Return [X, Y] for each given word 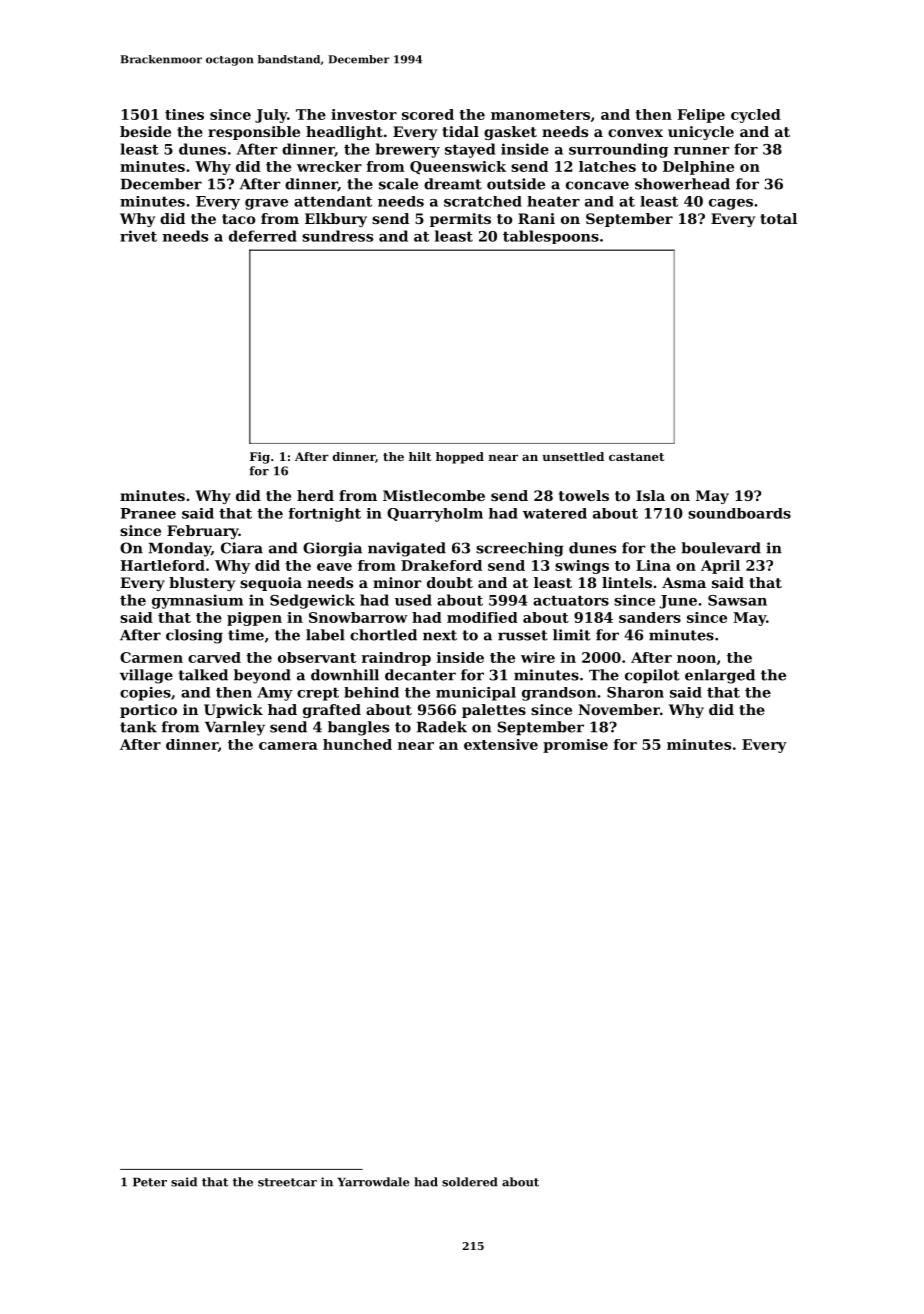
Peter [150, 1182]
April [720, 567]
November [619, 709]
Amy [275, 694]
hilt [420, 456]
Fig [260, 458]
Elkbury [336, 220]
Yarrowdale [373, 1182]
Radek [442, 727]
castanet [636, 457]
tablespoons [551, 237]
